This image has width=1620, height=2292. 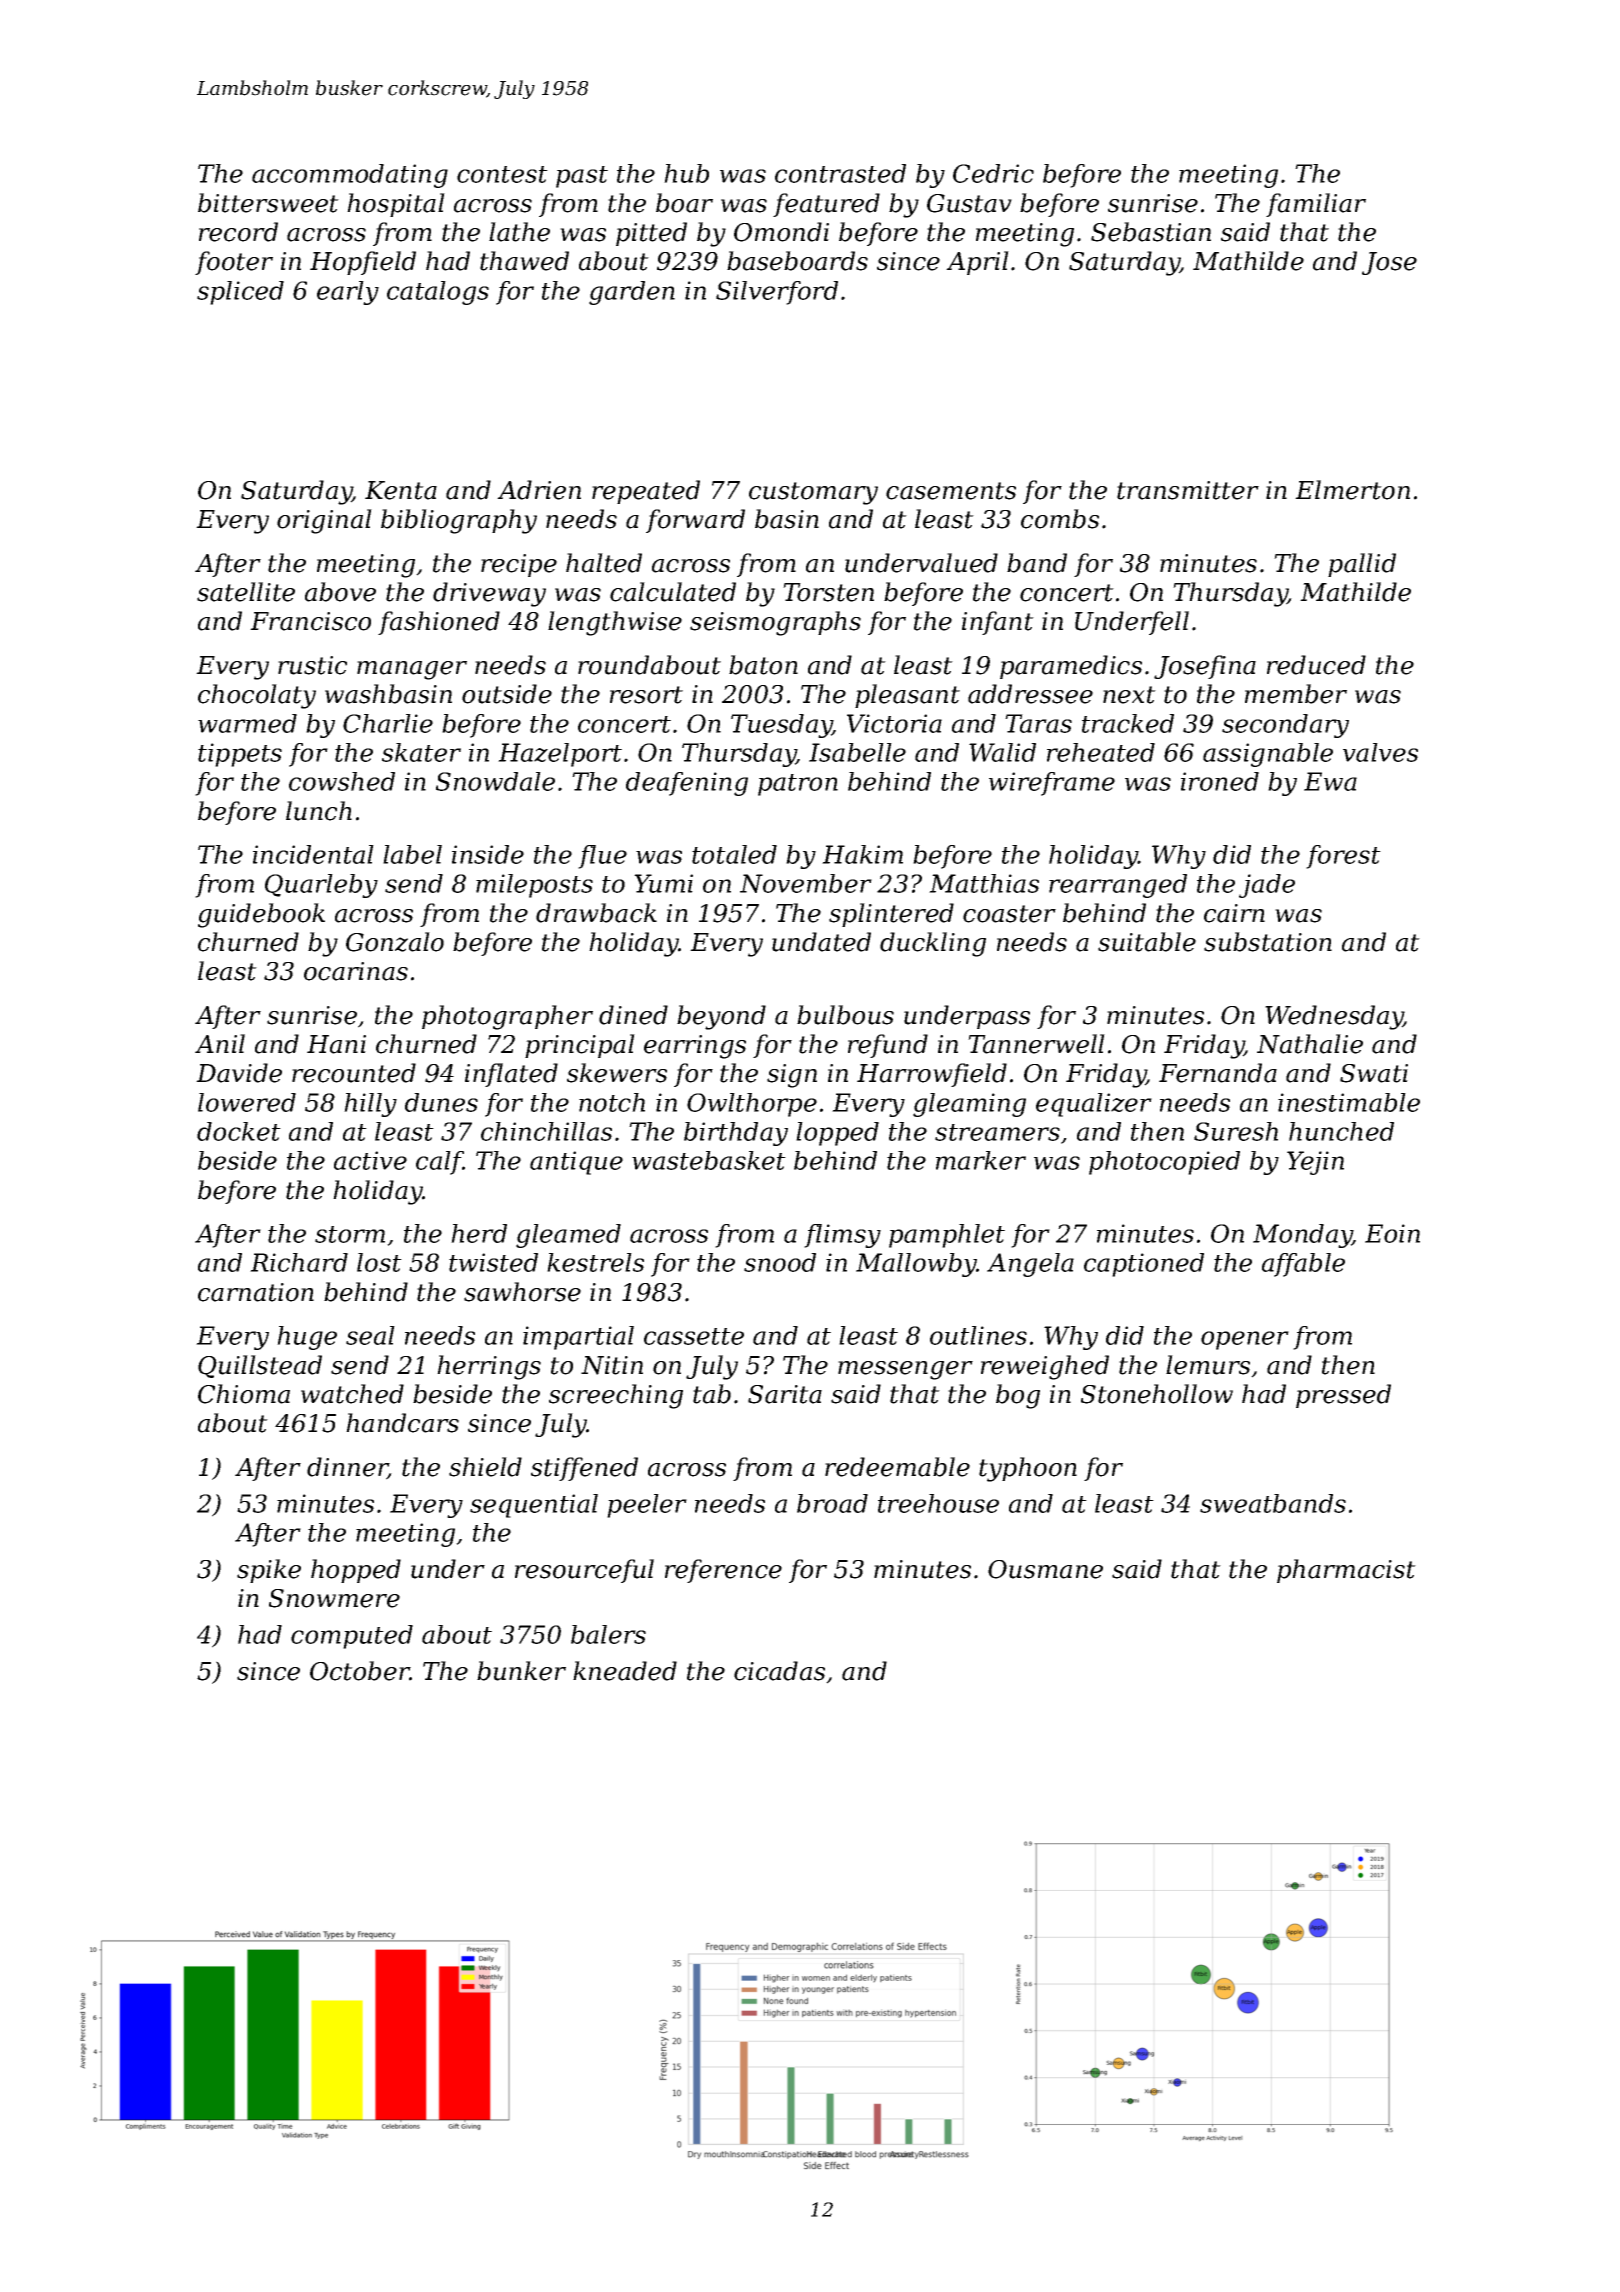 I want to click on paramedics, so click(x=1071, y=667).
